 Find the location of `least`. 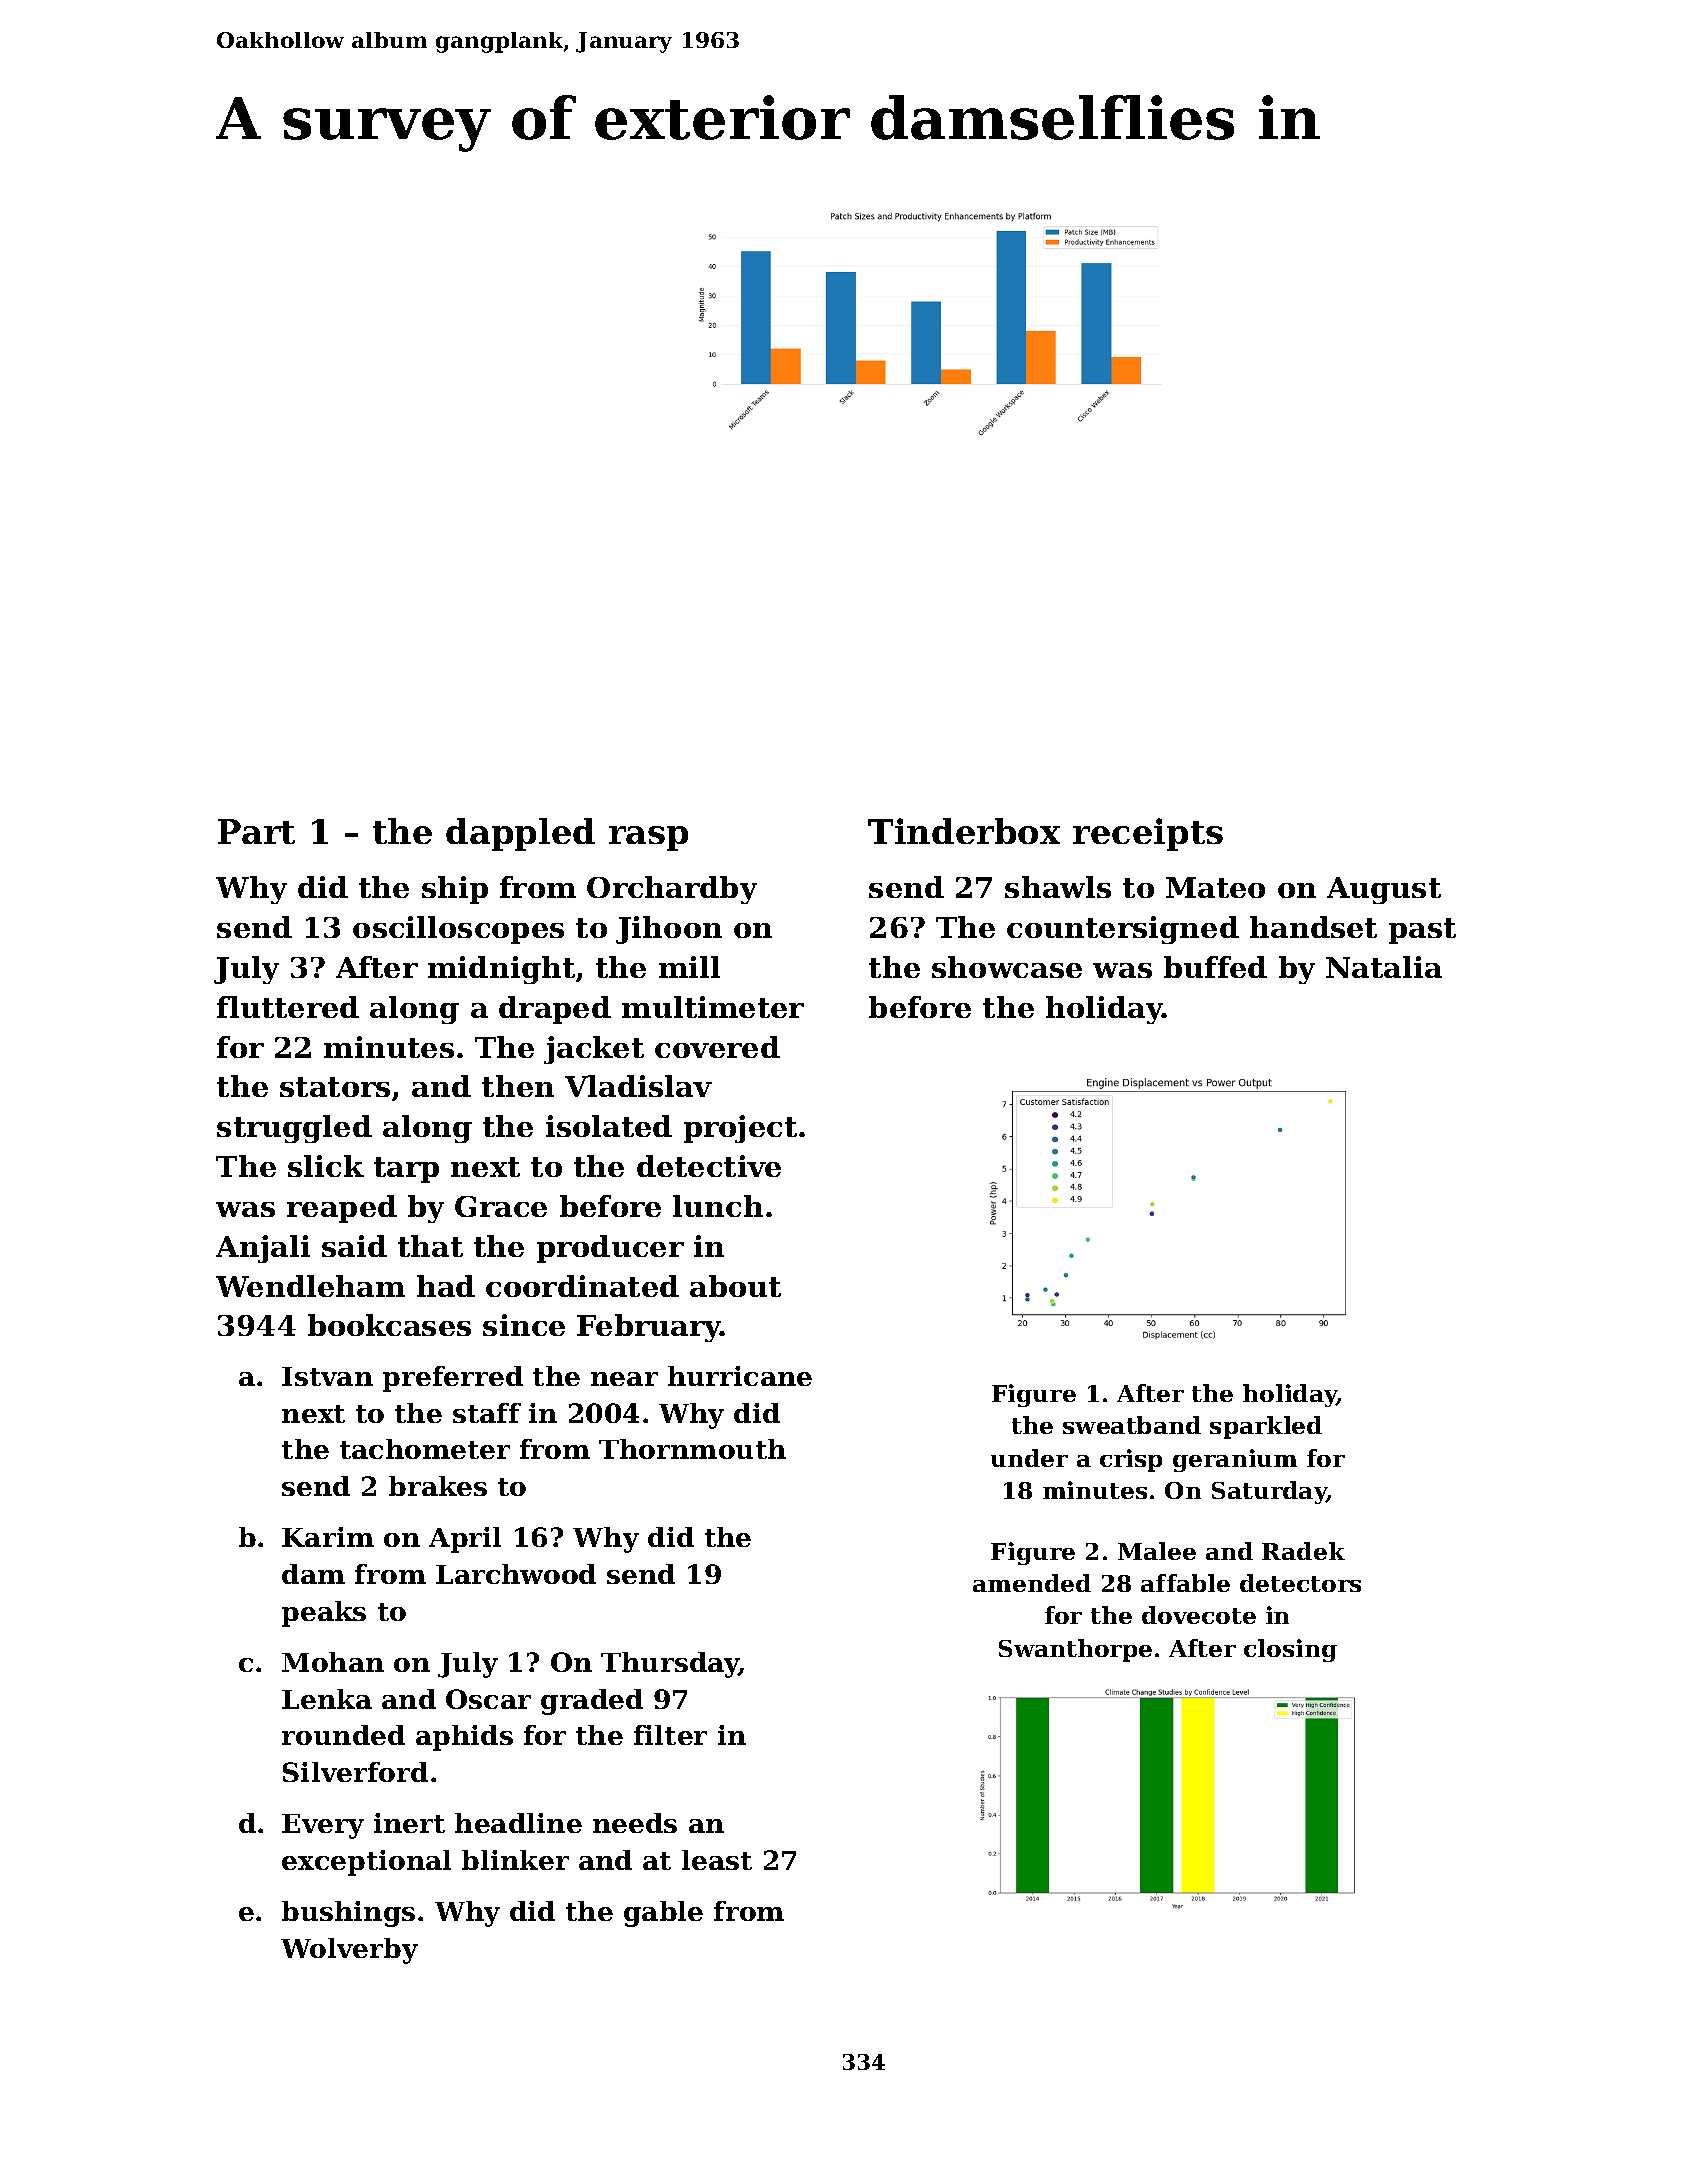

least is located at coordinates (717, 1860).
